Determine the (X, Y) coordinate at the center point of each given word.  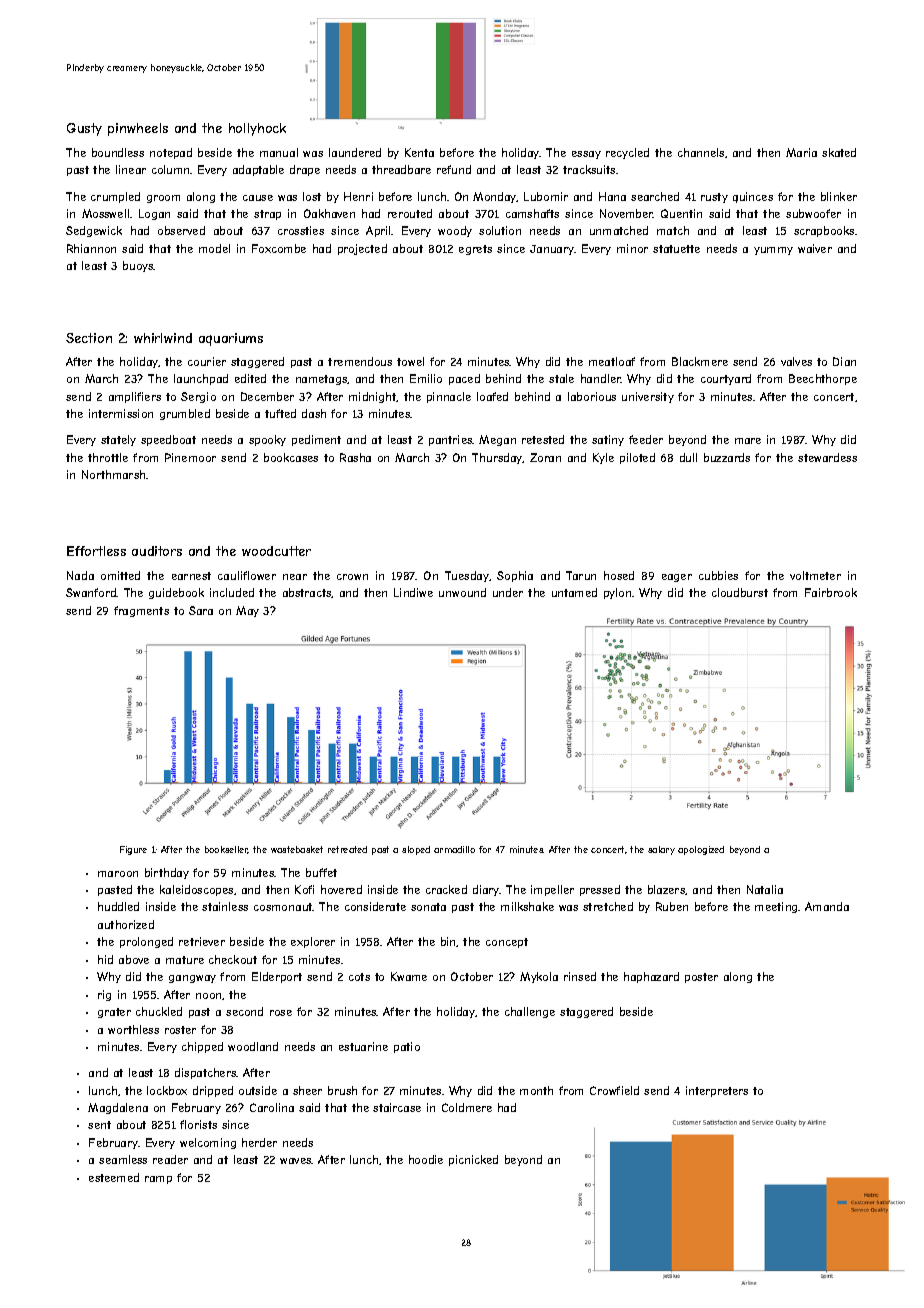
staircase (397, 1107)
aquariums (231, 339)
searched (655, 196)
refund (454, 169)
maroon (118, 874)
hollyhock (257, 129)
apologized (701, 850)
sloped (416, 850)
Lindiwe (413, 592)
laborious (592, 396)
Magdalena (118, 1108)
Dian (844, 361)
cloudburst (740, 592)
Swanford (91, 592)
